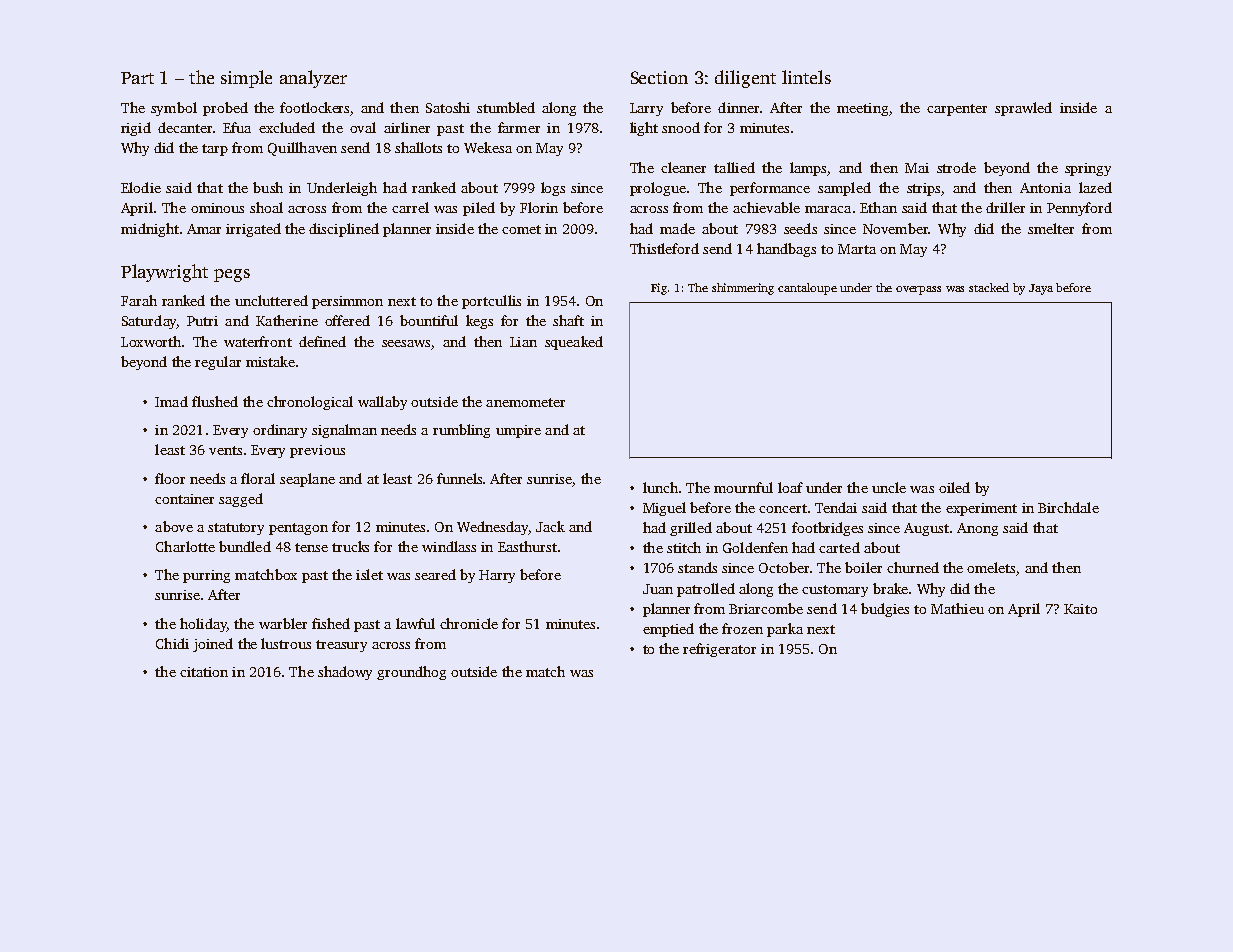 Image resolution: width=1233 pixels, height=952 pixels. Describe the element at coordinates (232, 275) in the screenshot. I see `pegs` at that location.
